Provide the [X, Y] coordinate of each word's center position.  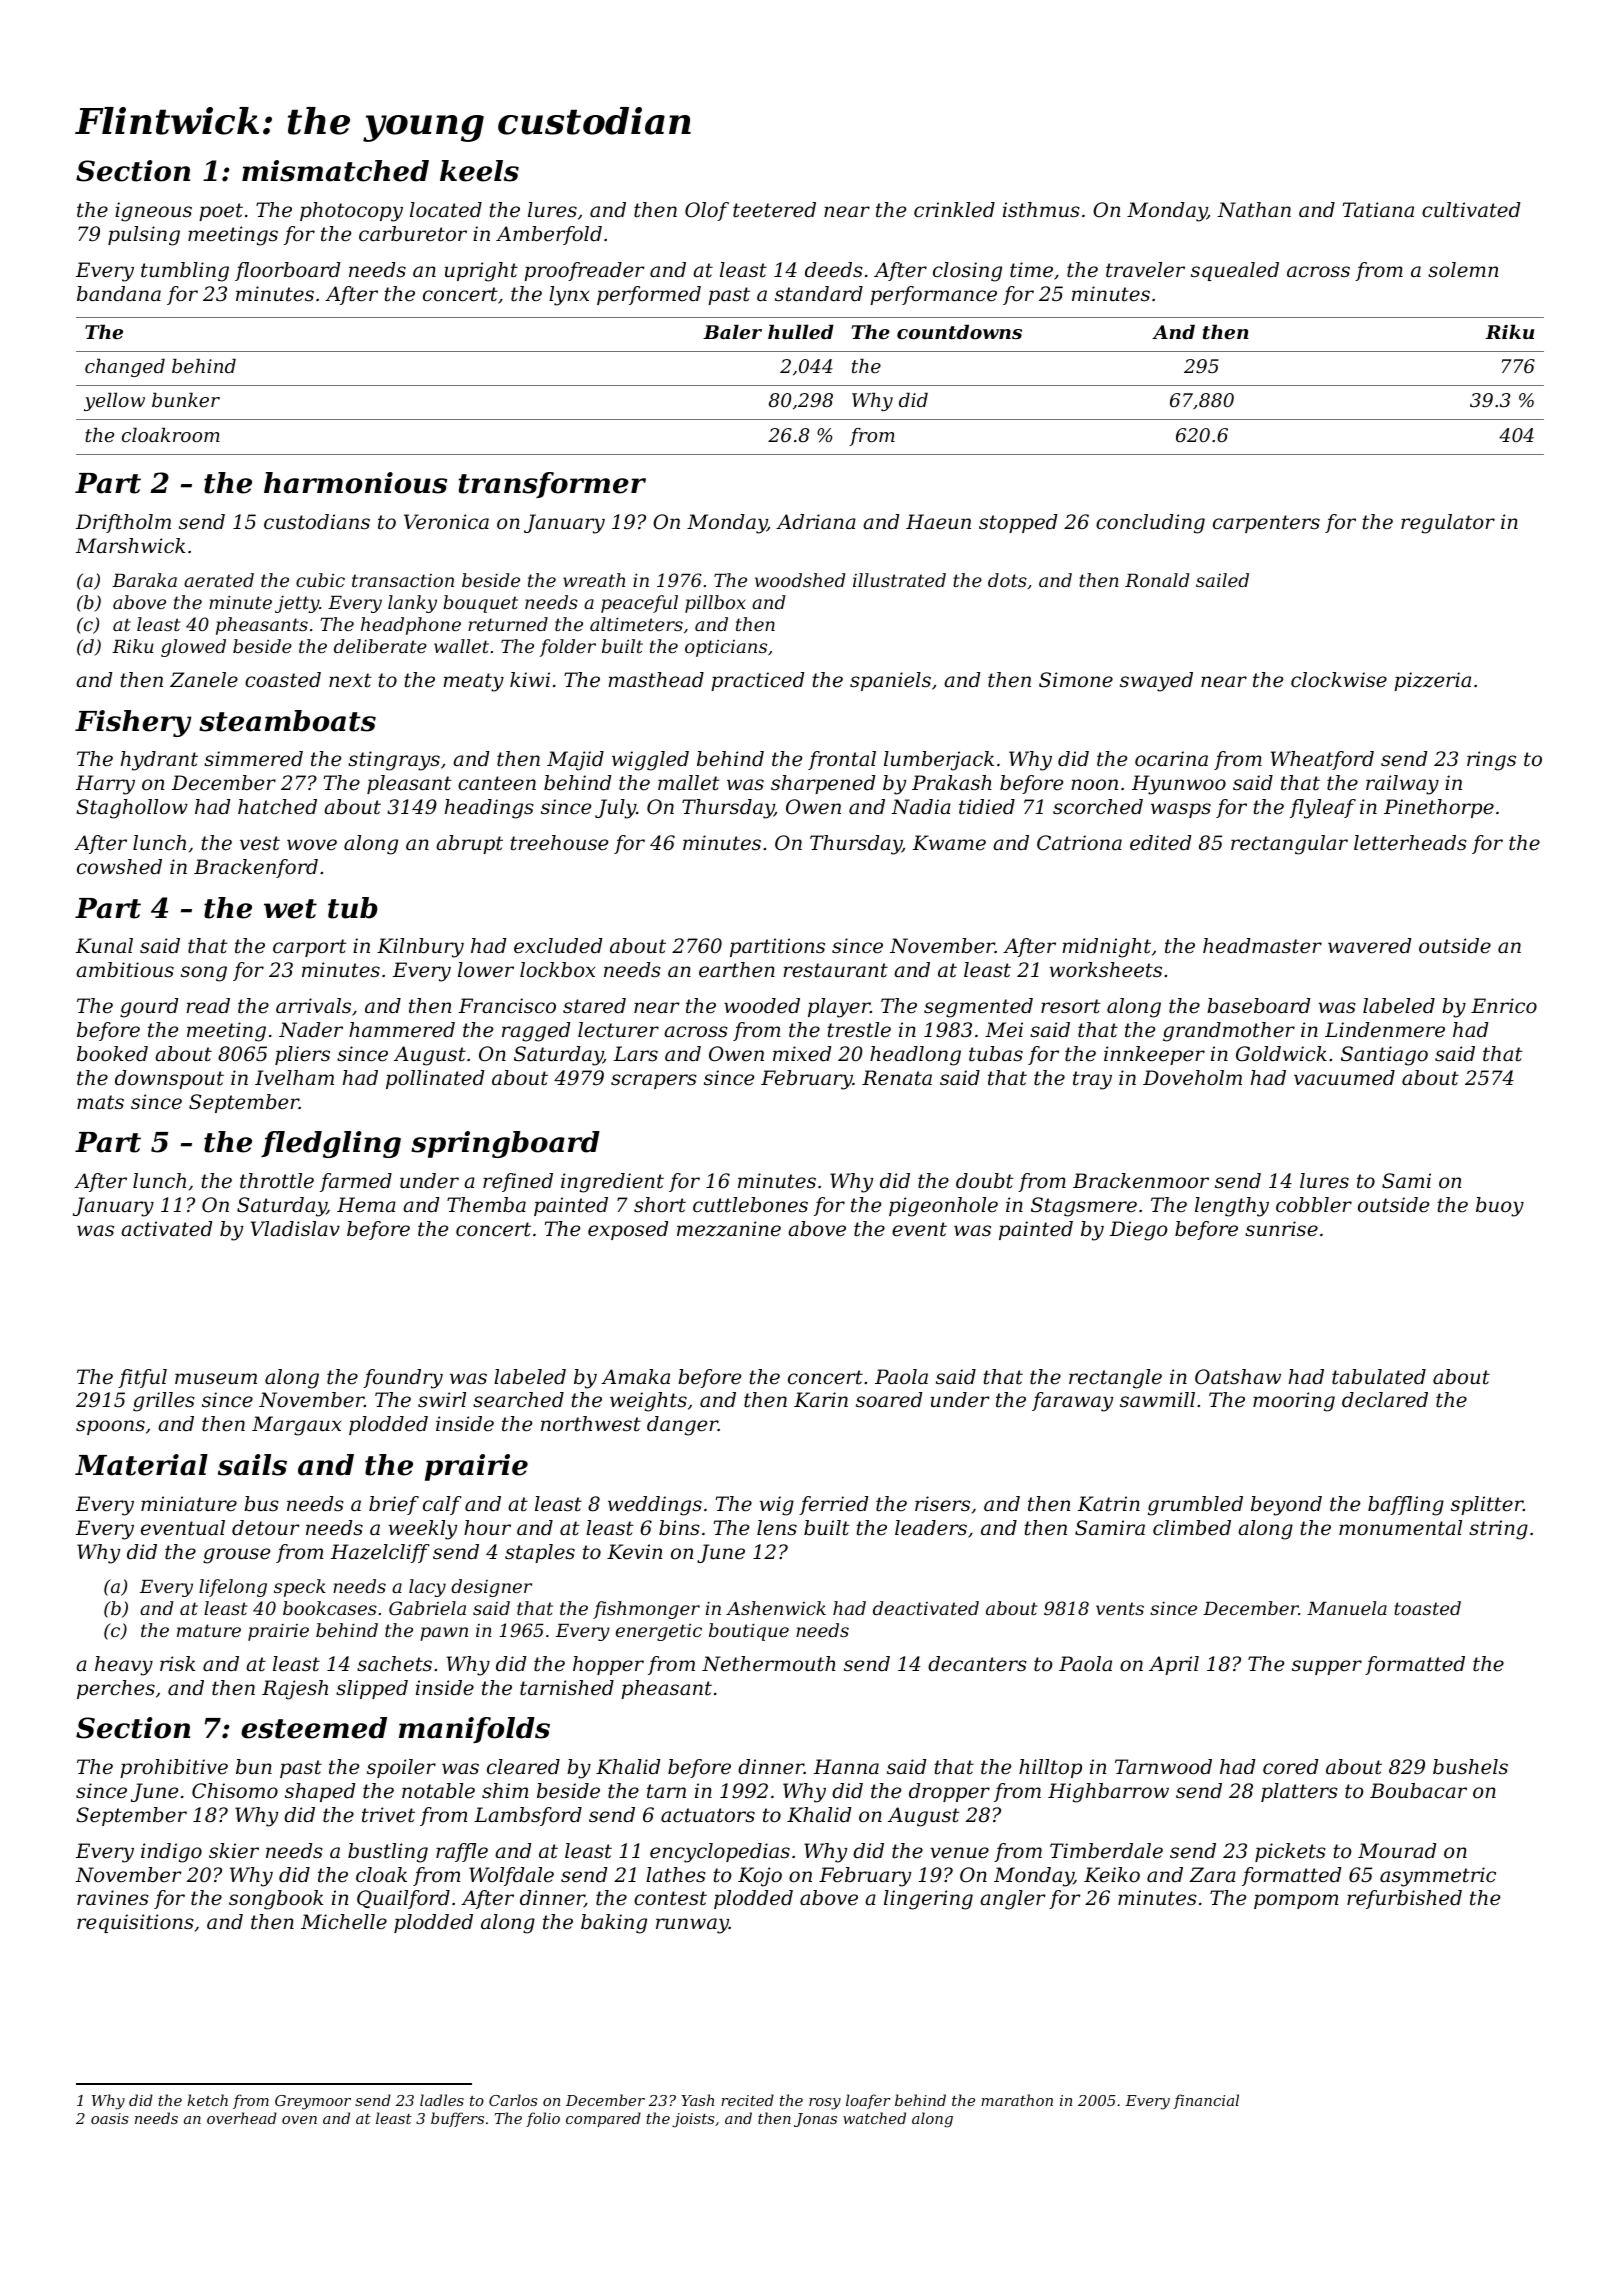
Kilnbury [420, 948]
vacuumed [1344, 1078]
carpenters [1266, 524]
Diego [1139, 1231]
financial [1206, 2101]
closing [967, 272]
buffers [457, 2119]
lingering [928, 1900]
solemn [1463, 270]
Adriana [816, 522]
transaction [403, 580]
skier [234, 1851]
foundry [403, 1379]
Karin [821, 1399]
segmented [978, 1008]
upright [481, 272]
